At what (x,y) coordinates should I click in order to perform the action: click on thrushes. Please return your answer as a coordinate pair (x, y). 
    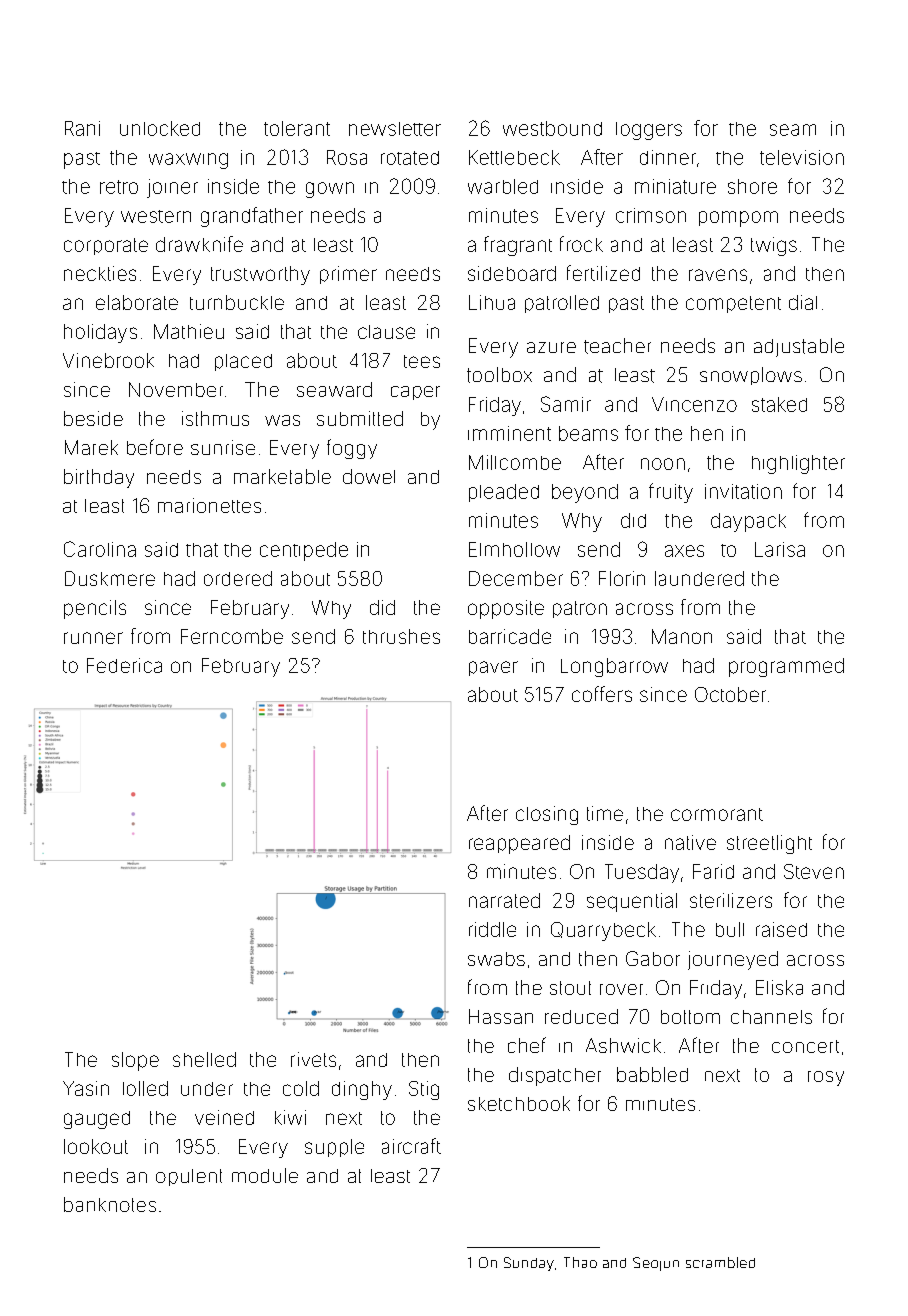
    Looking at the image, I should click on (401, 636).
